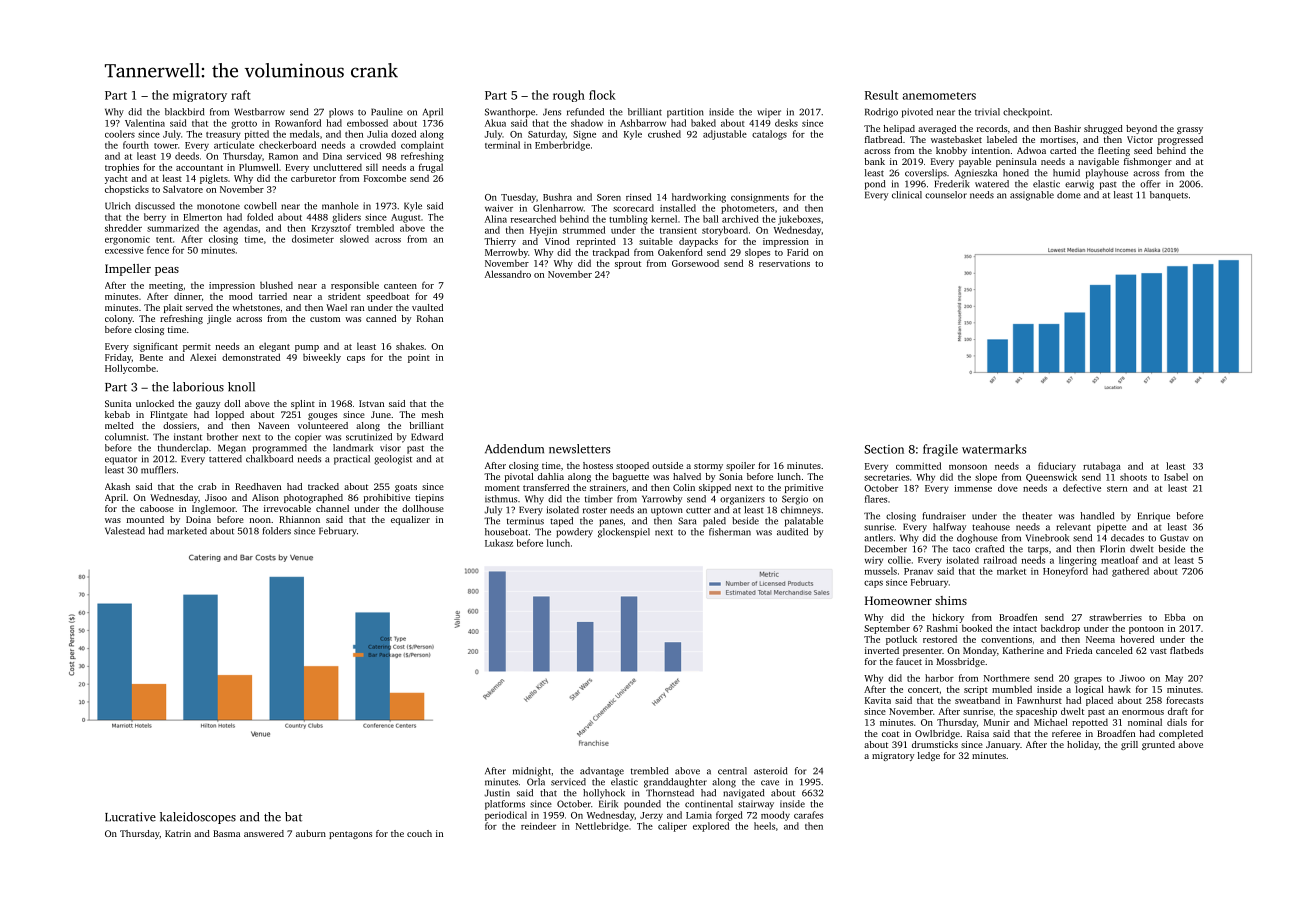  Describe the element at coordinates (1169, 196) in the image. I see `banquets` at that location.
